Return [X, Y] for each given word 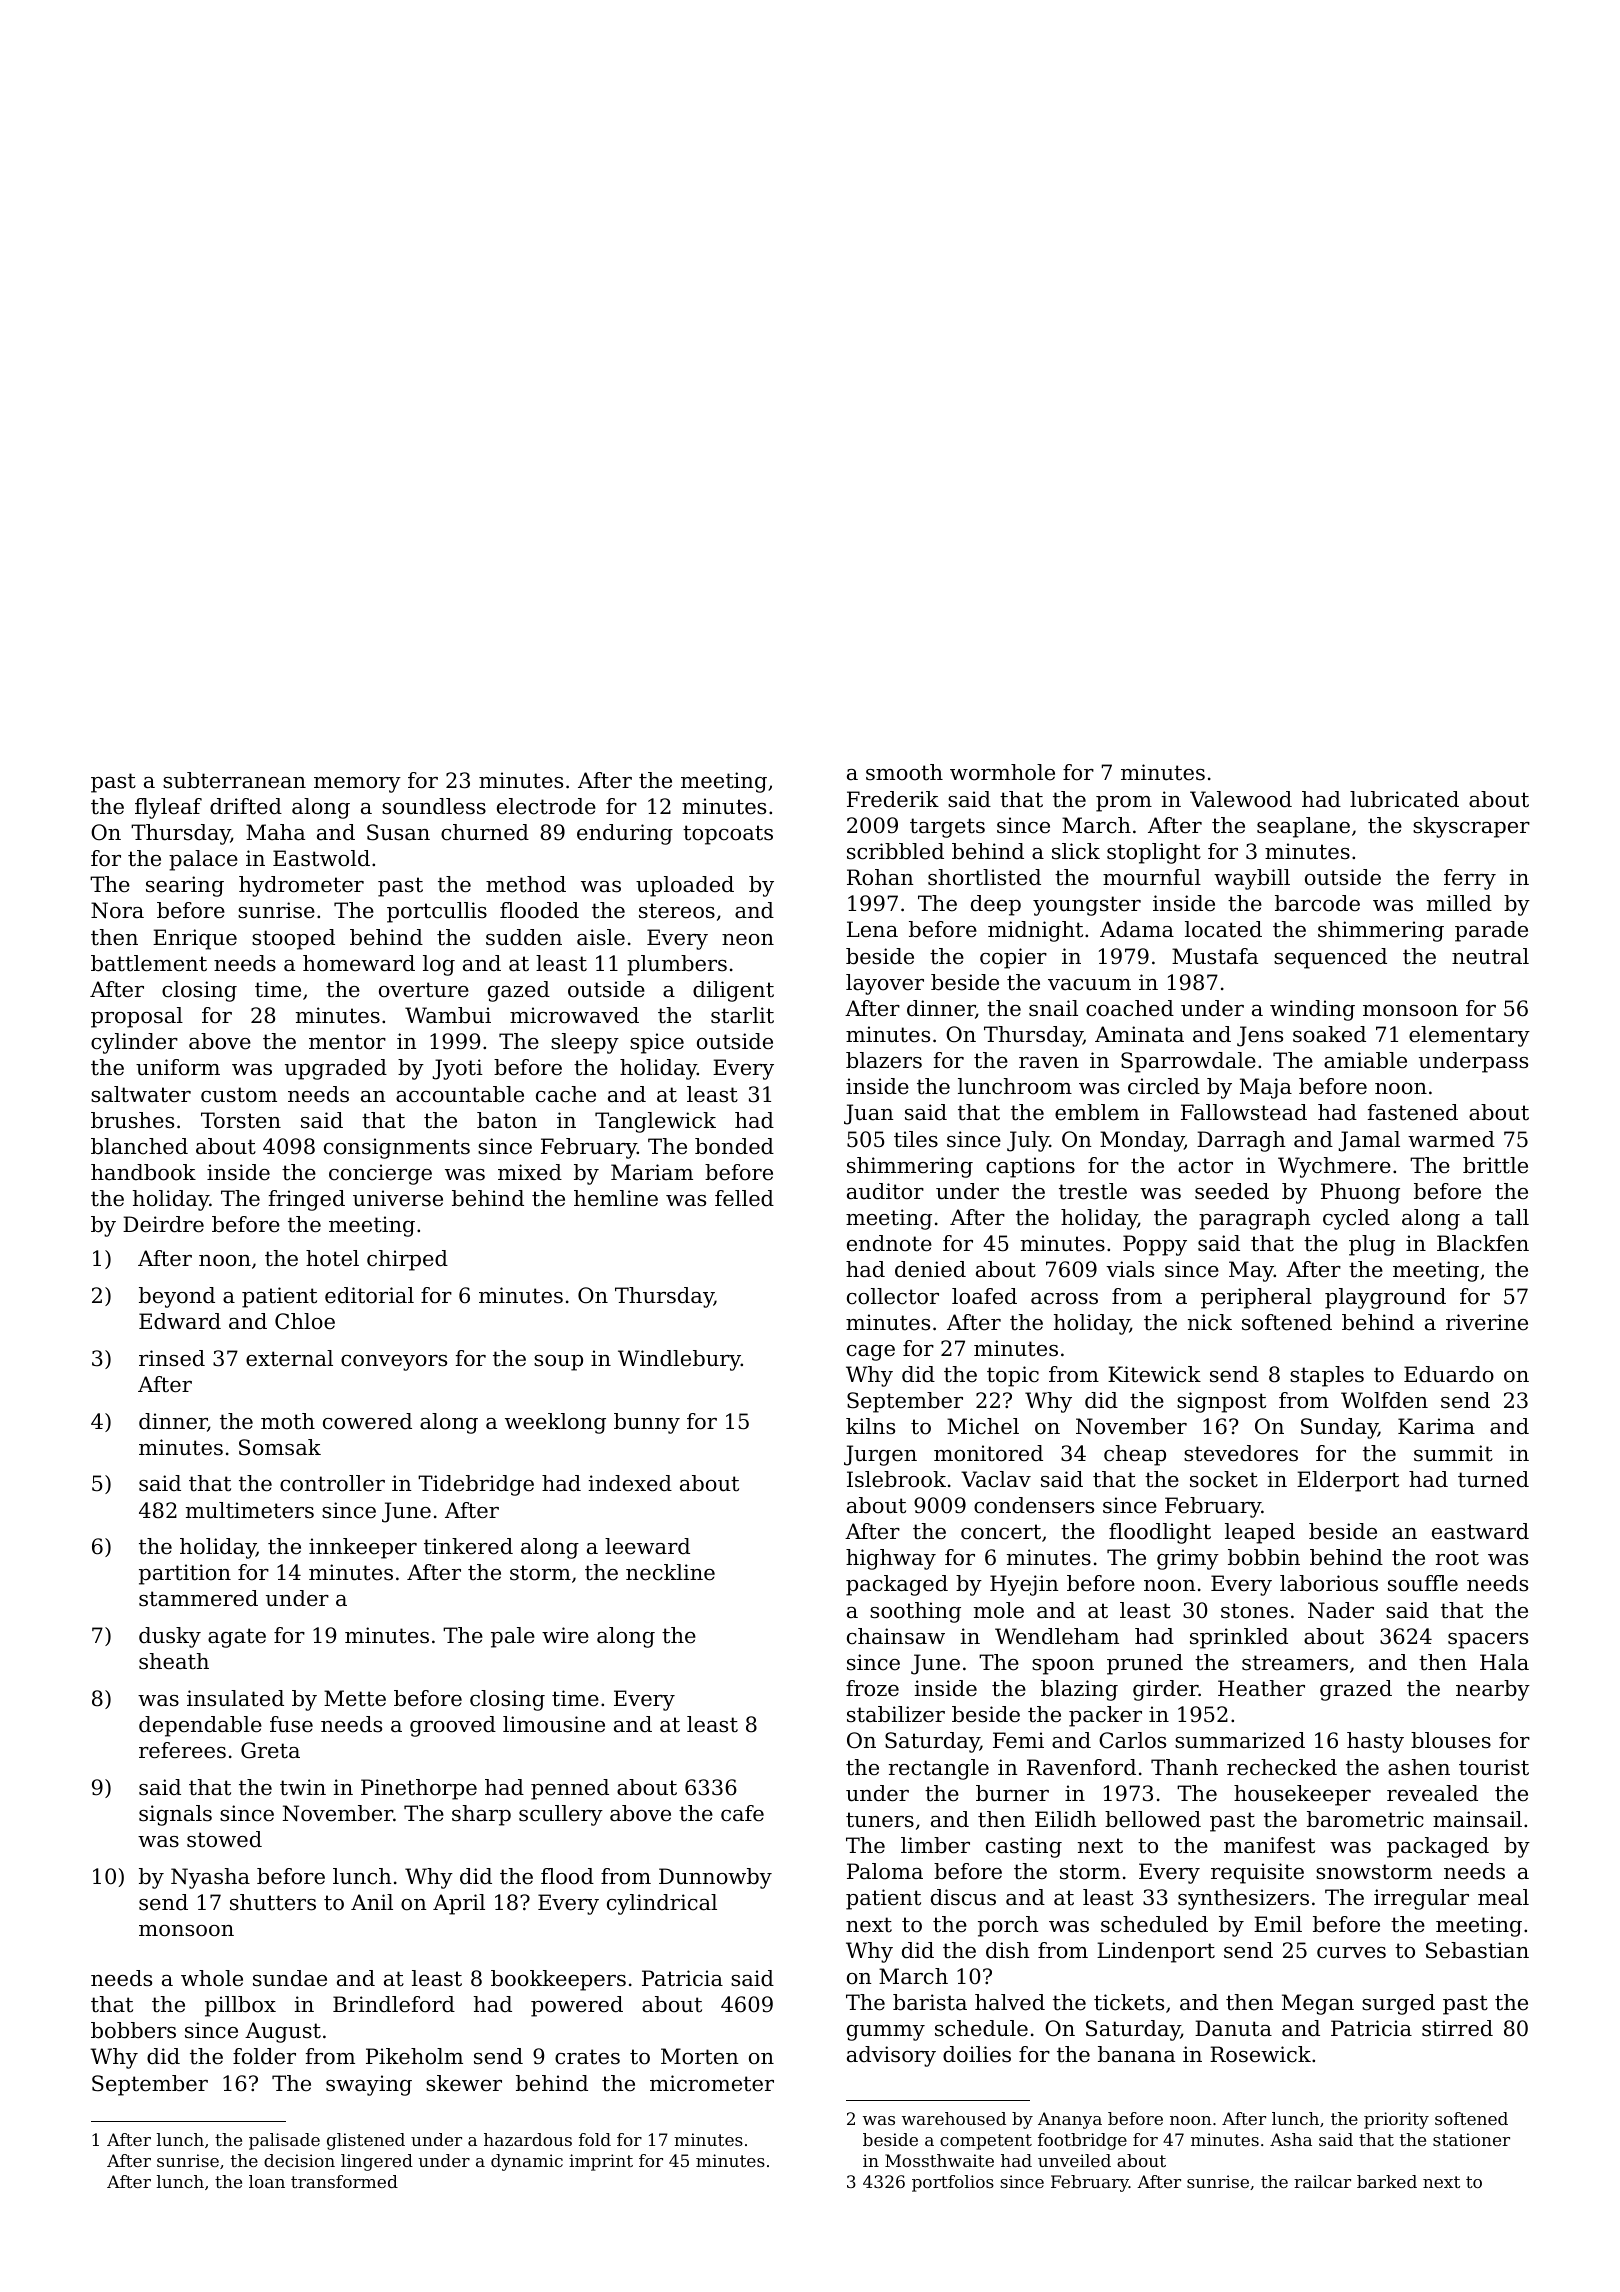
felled [744, 1198]
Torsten [241, 1120]
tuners [880, 1820]
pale [513, 1637]
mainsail [1477, 1819]
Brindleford [394, 2004]
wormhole [1002, 772]
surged [1398, 2004]
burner [1012, 1793]
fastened [1413, 1112]
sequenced [1330, 958]
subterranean [234, 780]
